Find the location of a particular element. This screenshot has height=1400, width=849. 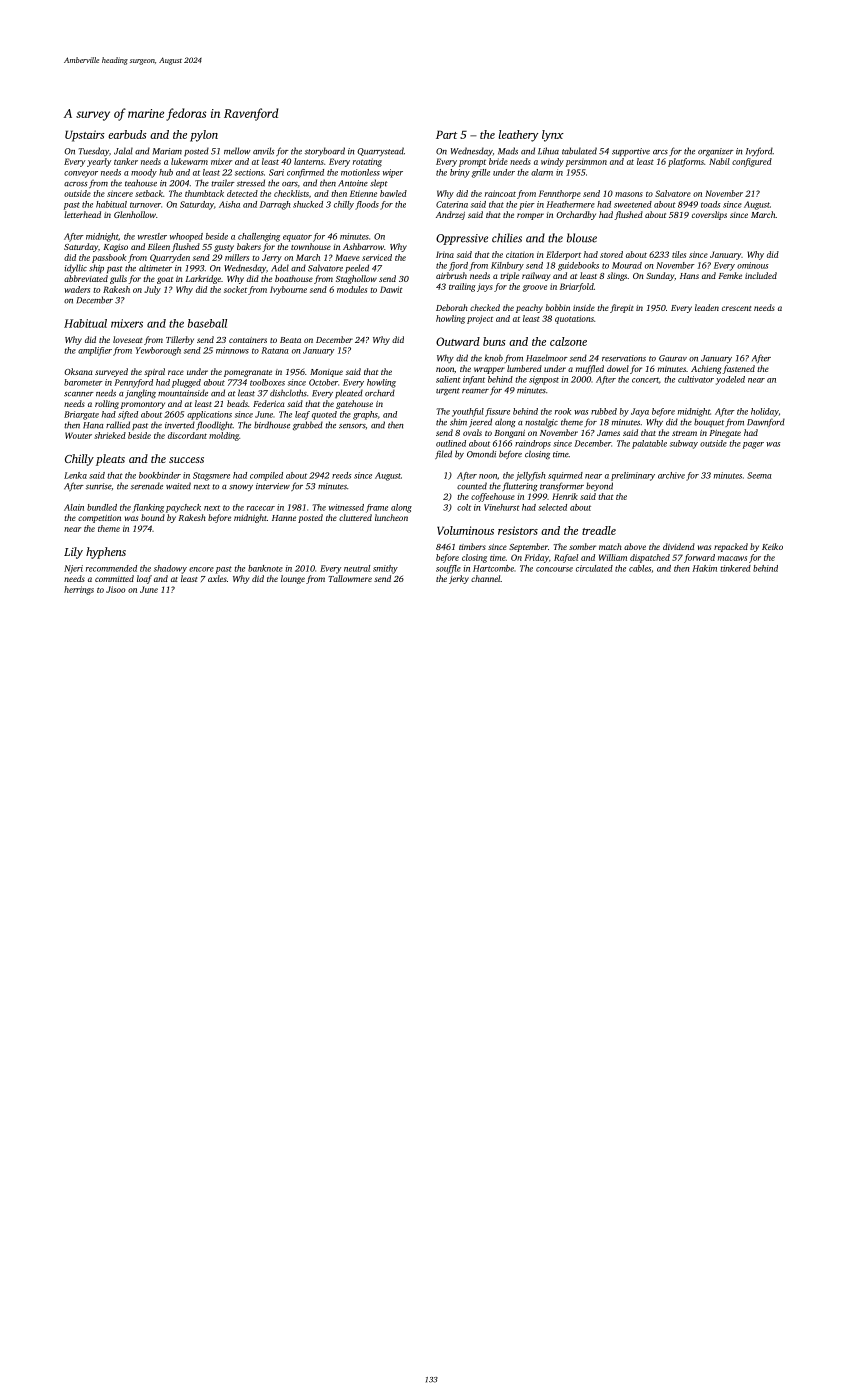

configured is located at coordinates (752, 162).
